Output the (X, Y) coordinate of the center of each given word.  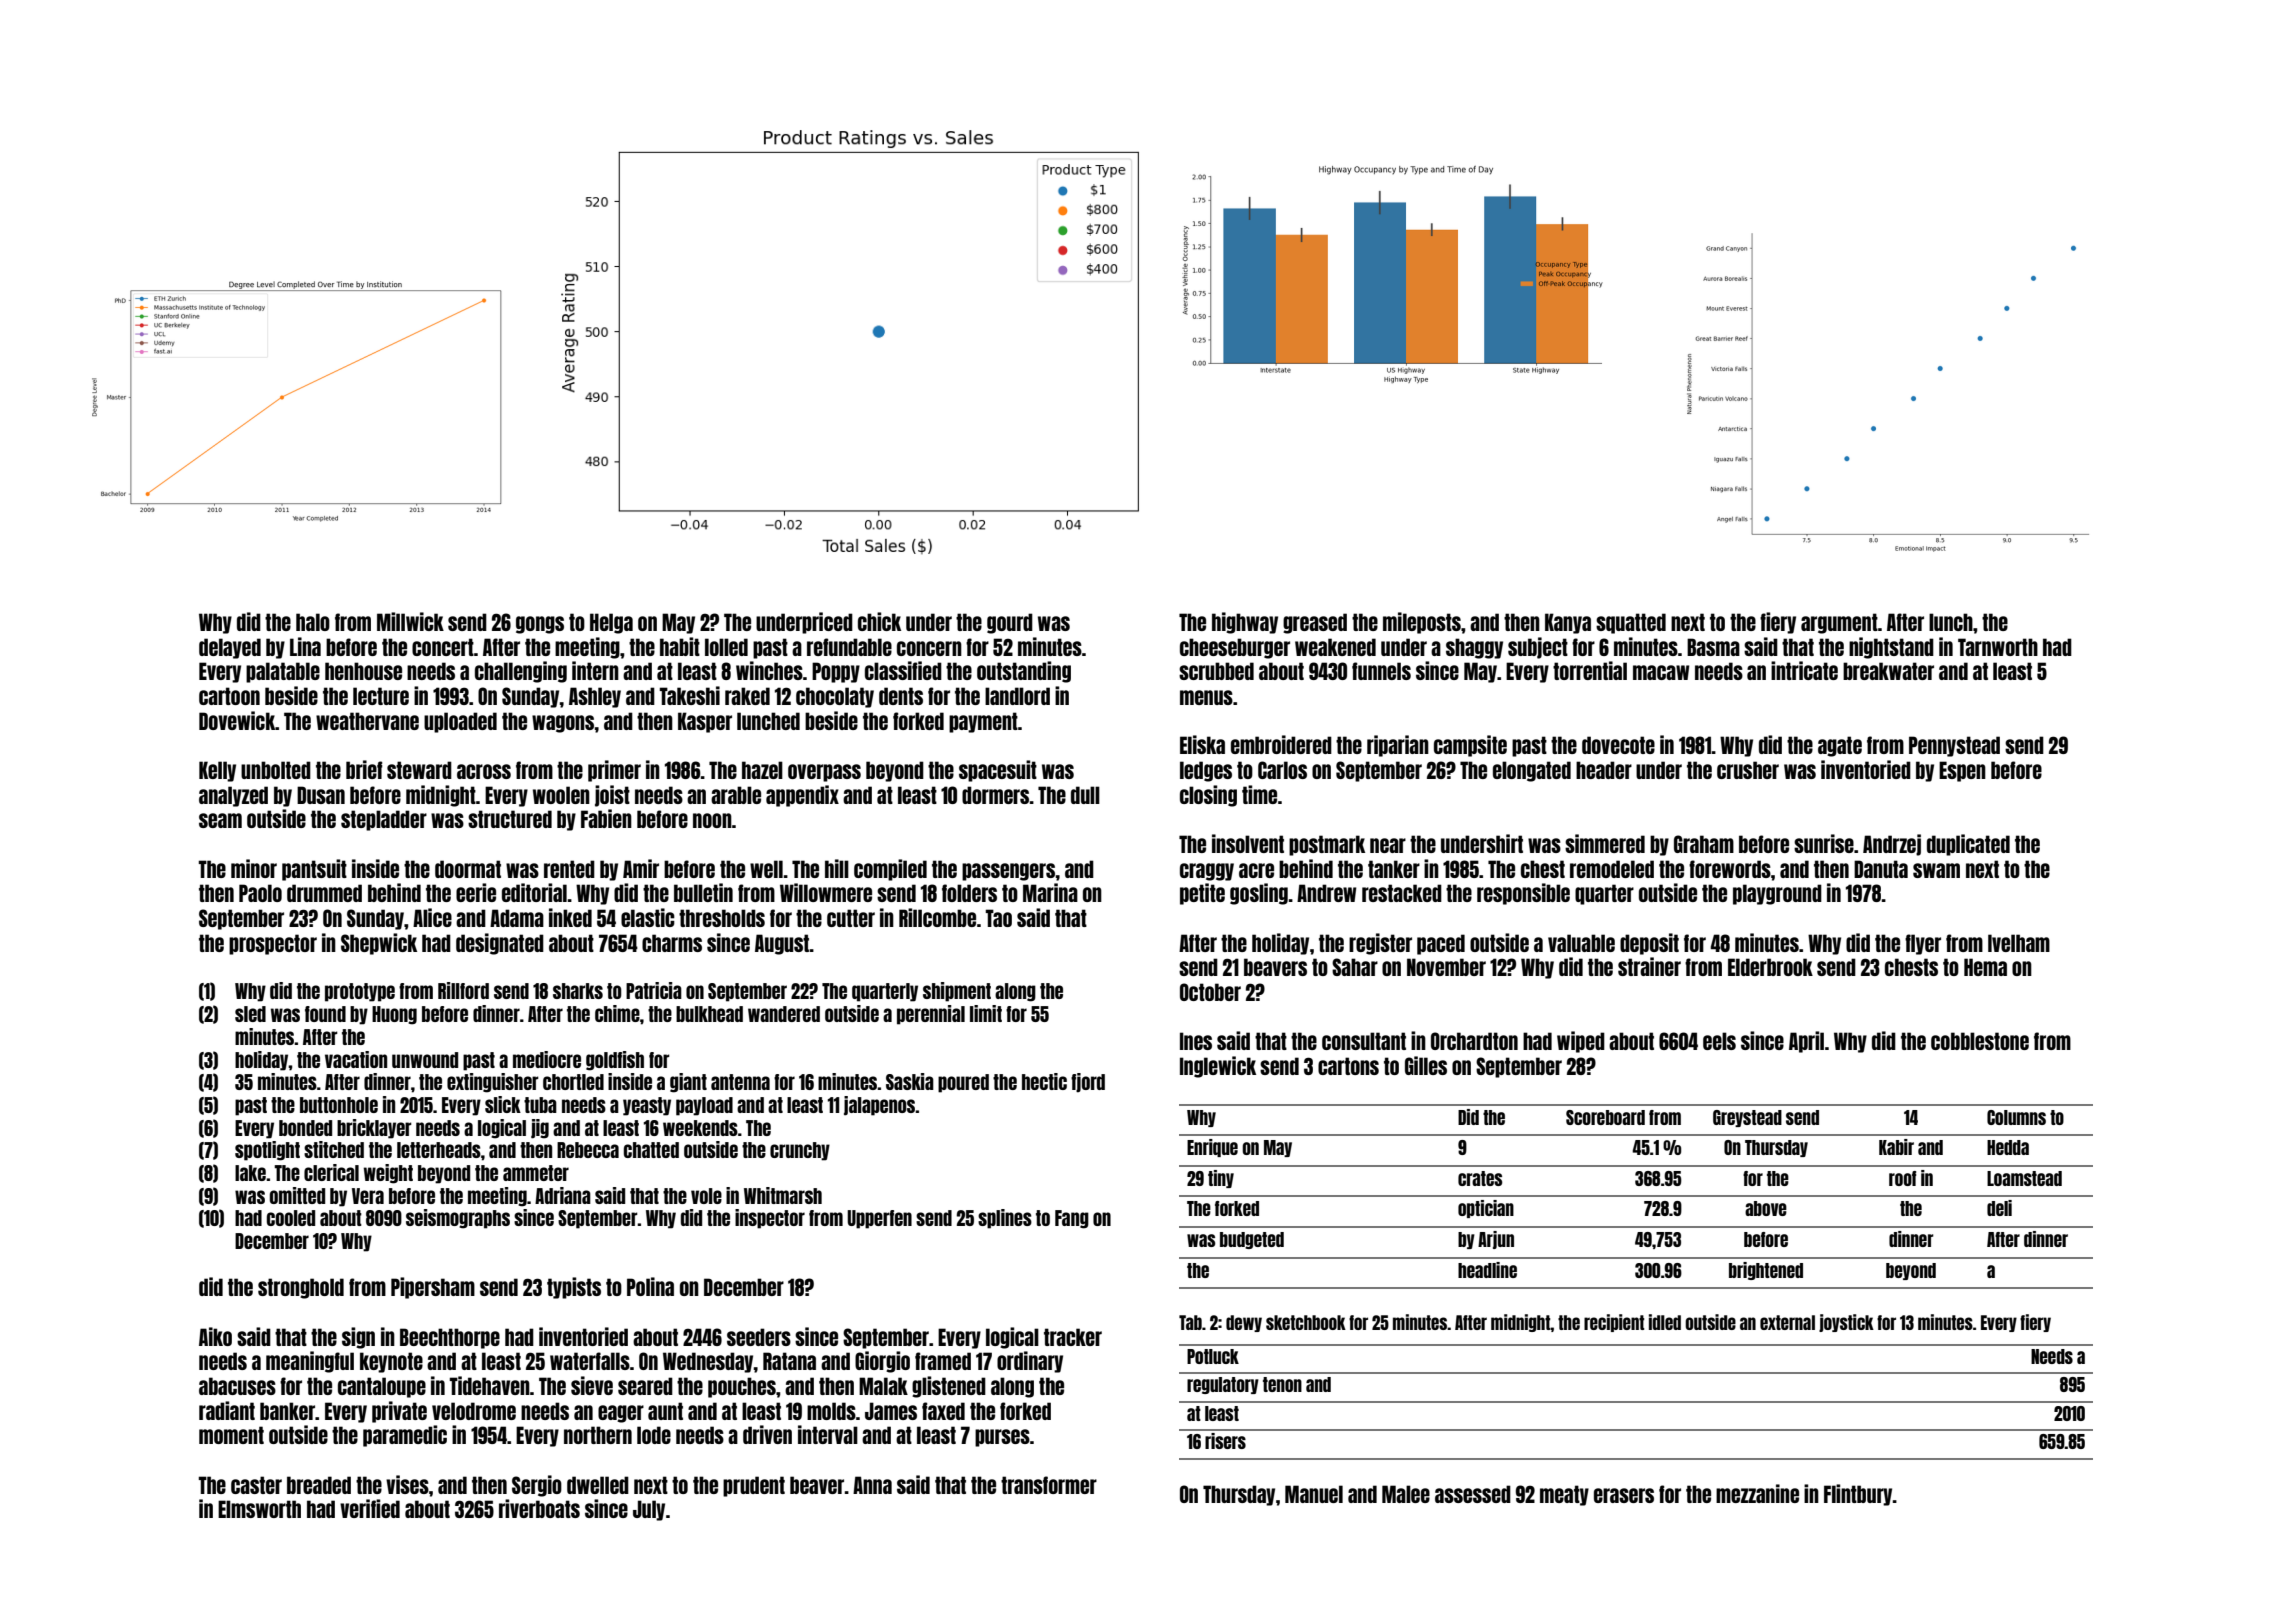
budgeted (1252, 1240)
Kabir (1896, 1147)
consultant (1364, 1041)
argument (1839, 623)
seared (645, 1386)
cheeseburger (1235, 648)
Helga (611, 623)
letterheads (439, 1150)
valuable (1581, 943)
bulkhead (709, 1014)
